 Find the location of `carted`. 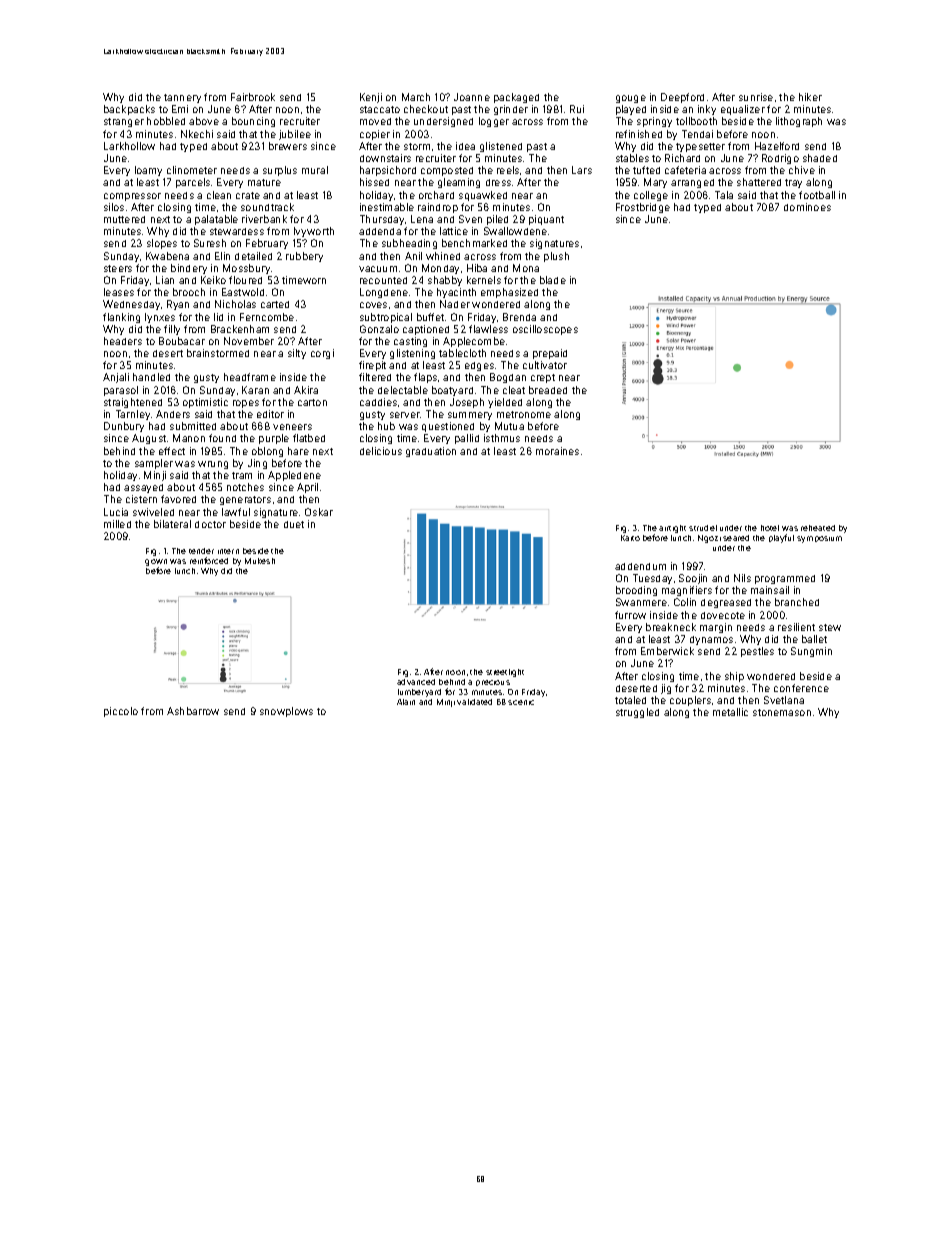

carted is located at coordinates (275, 304).
